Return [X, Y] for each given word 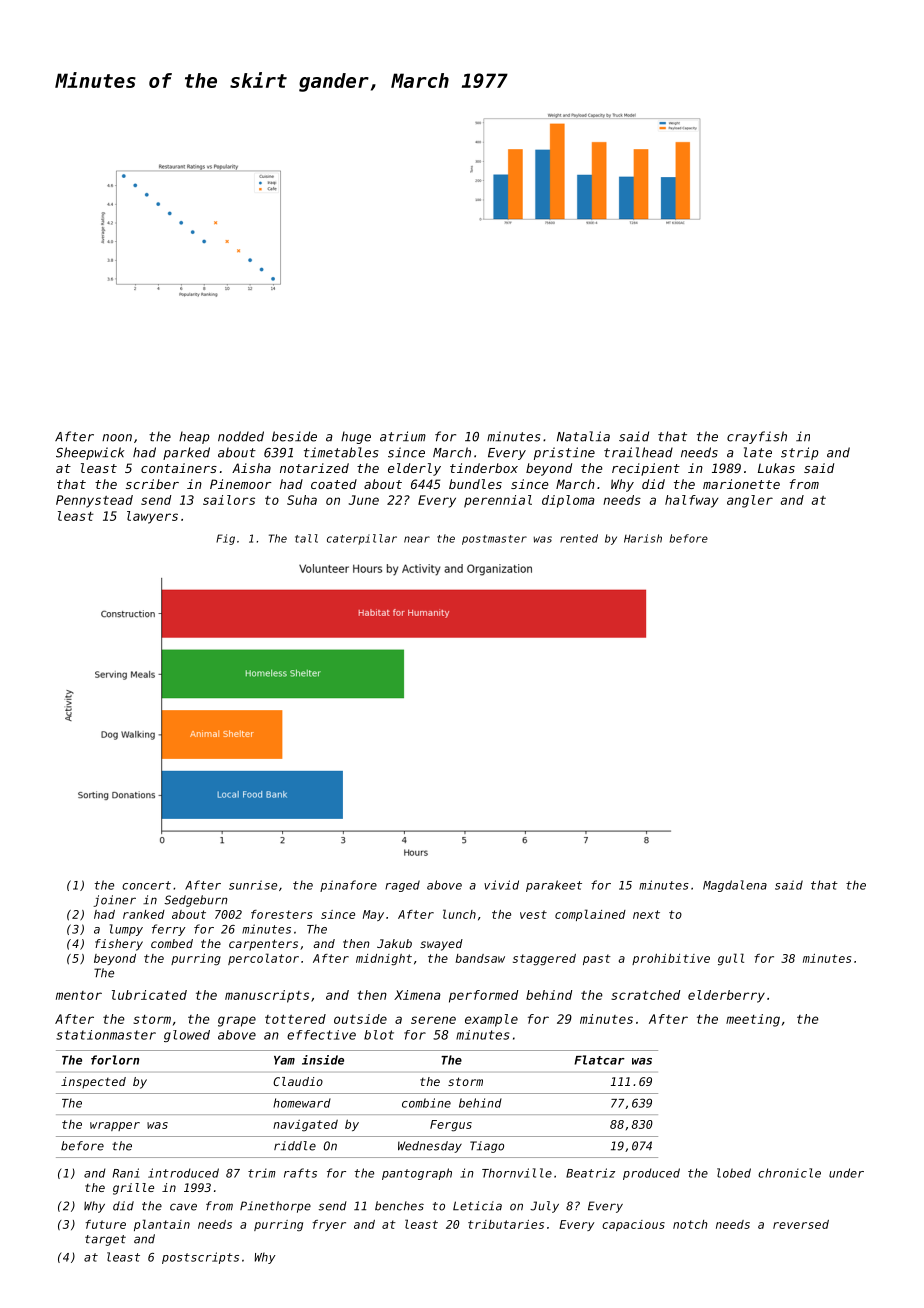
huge [356, 437]
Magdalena [735, 886]
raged [402, 886]
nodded [241, 436]
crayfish [757, 437]
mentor [79, 995]
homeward [302, 1103]
